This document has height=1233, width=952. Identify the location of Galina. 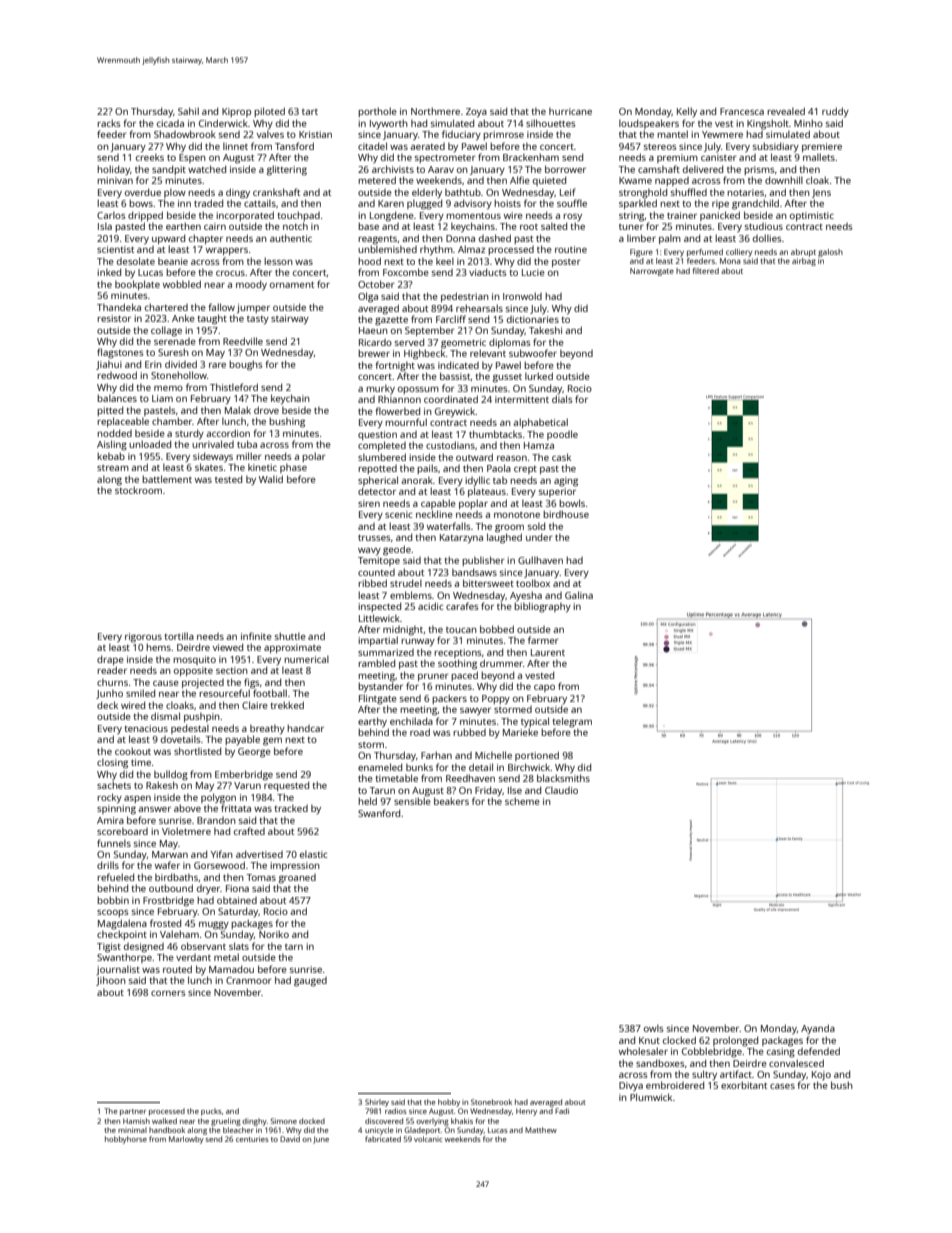
(579, 595).
